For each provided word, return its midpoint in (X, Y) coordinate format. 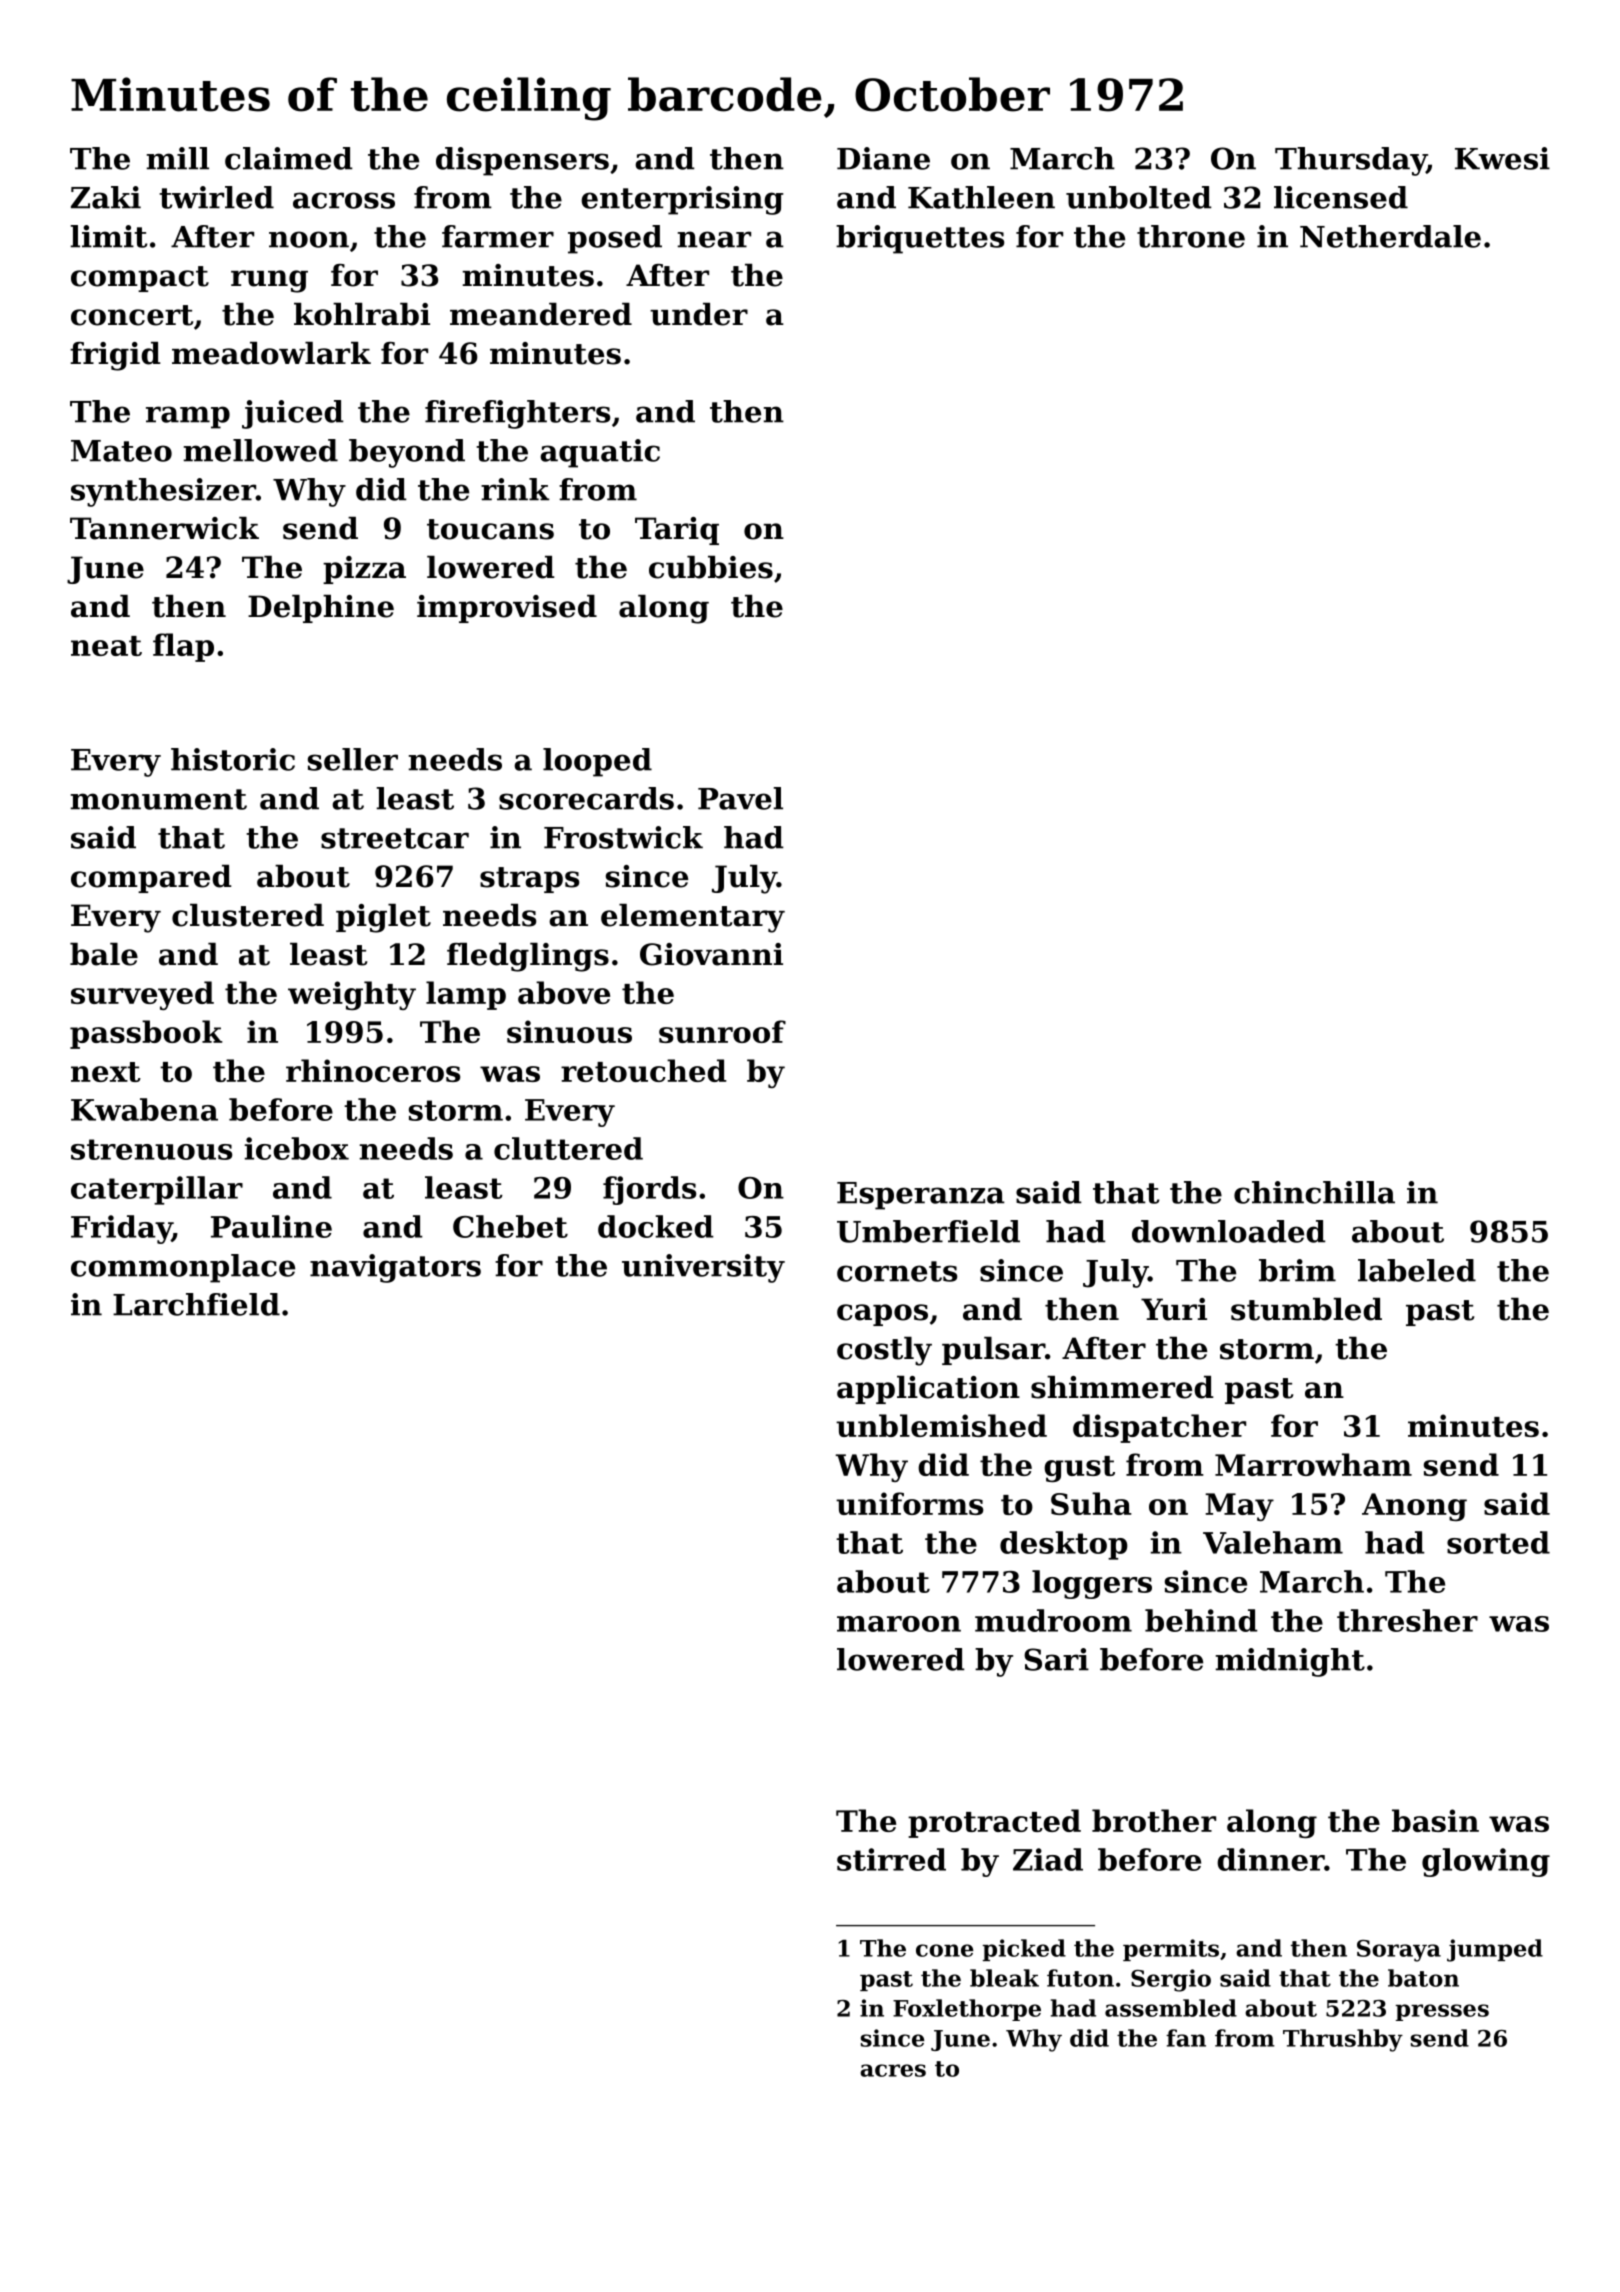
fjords (649, 1190)
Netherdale (1390, 236)
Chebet (510, 1226)
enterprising (682, 200)
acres (893, 2070)
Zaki (106, 197)
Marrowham (1313, 1464)
